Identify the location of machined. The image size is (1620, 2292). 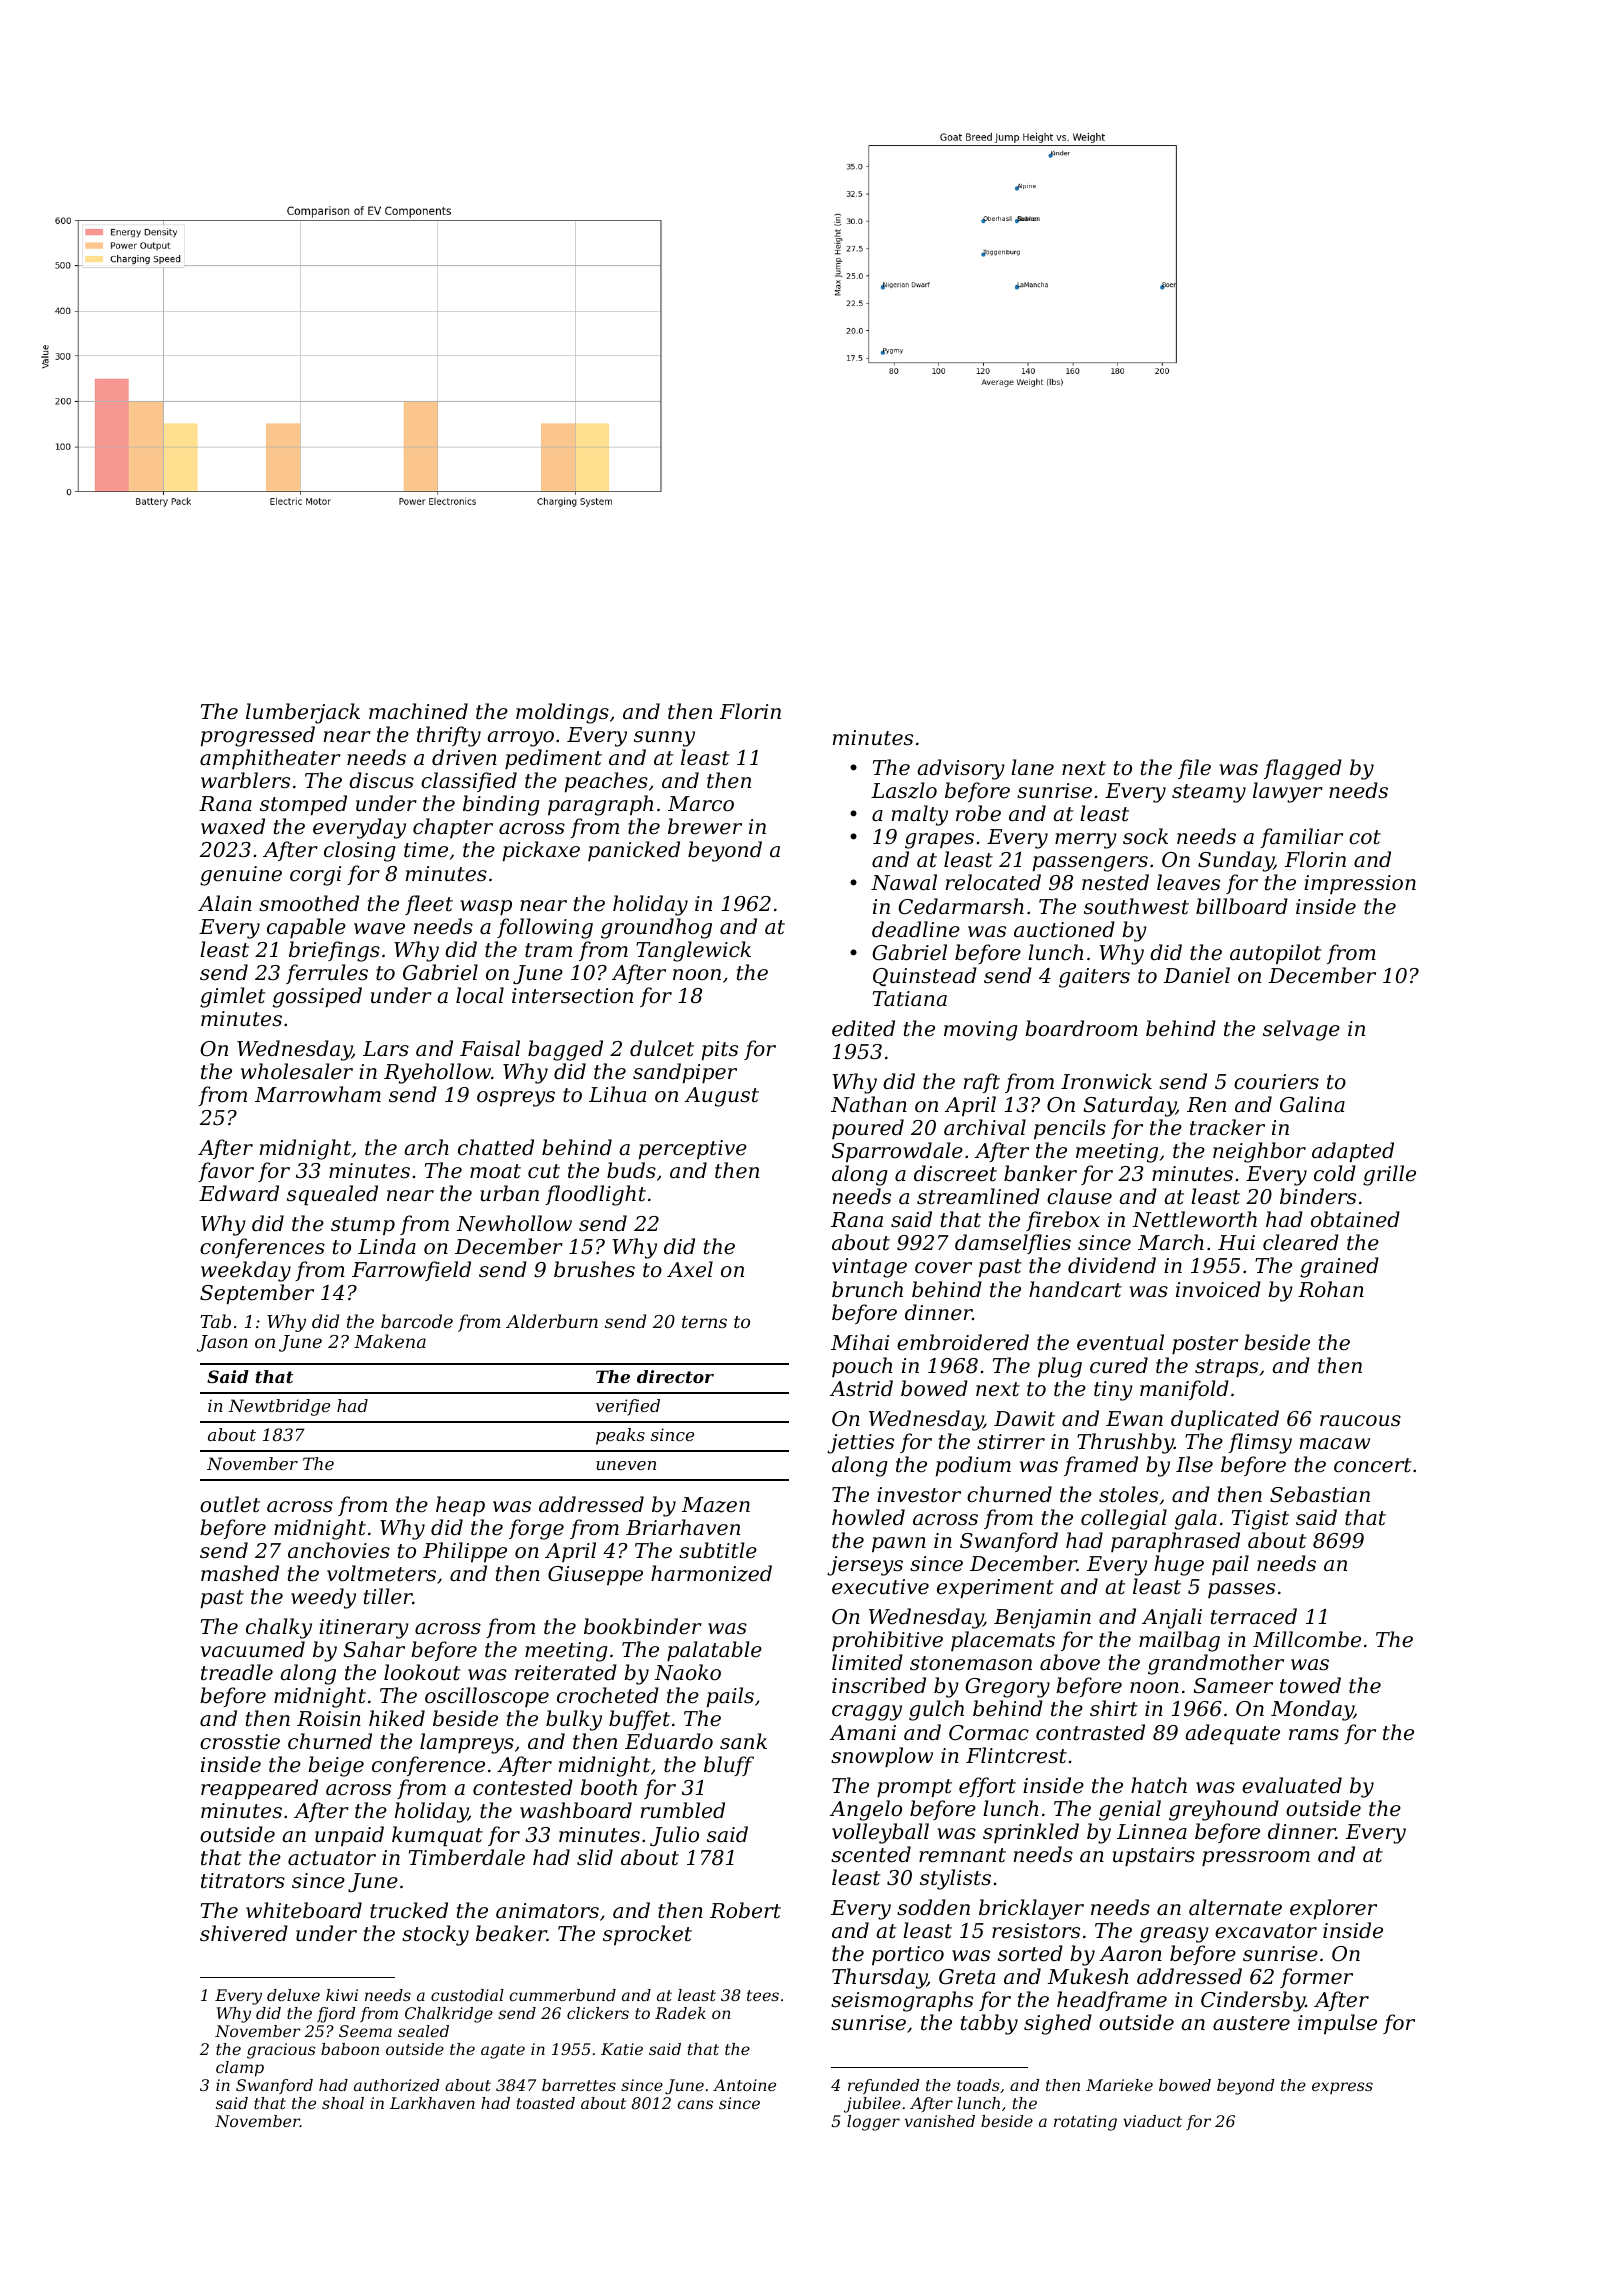
(418, 711).
